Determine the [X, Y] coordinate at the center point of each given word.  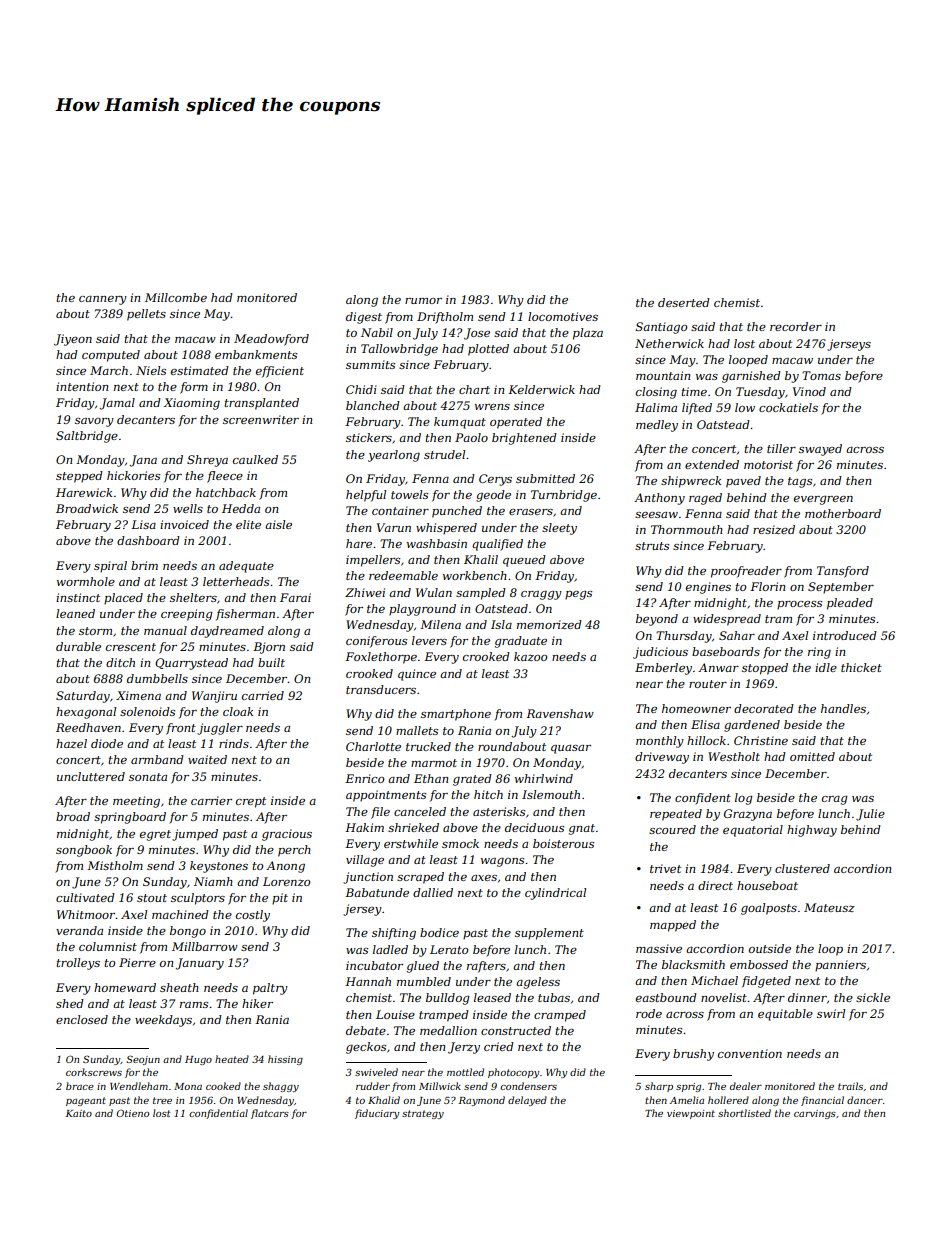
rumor [423, 301]
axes [484, 878]
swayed [820, 450]
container [400, 510]
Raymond [482, 1101]
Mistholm [115, 865]
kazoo [530, 656]
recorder [796, 326]
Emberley [663, 669]
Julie [870, 815]
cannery [103, 300]
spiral [110, 567]
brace [80, 1086]
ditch [120, 662]
